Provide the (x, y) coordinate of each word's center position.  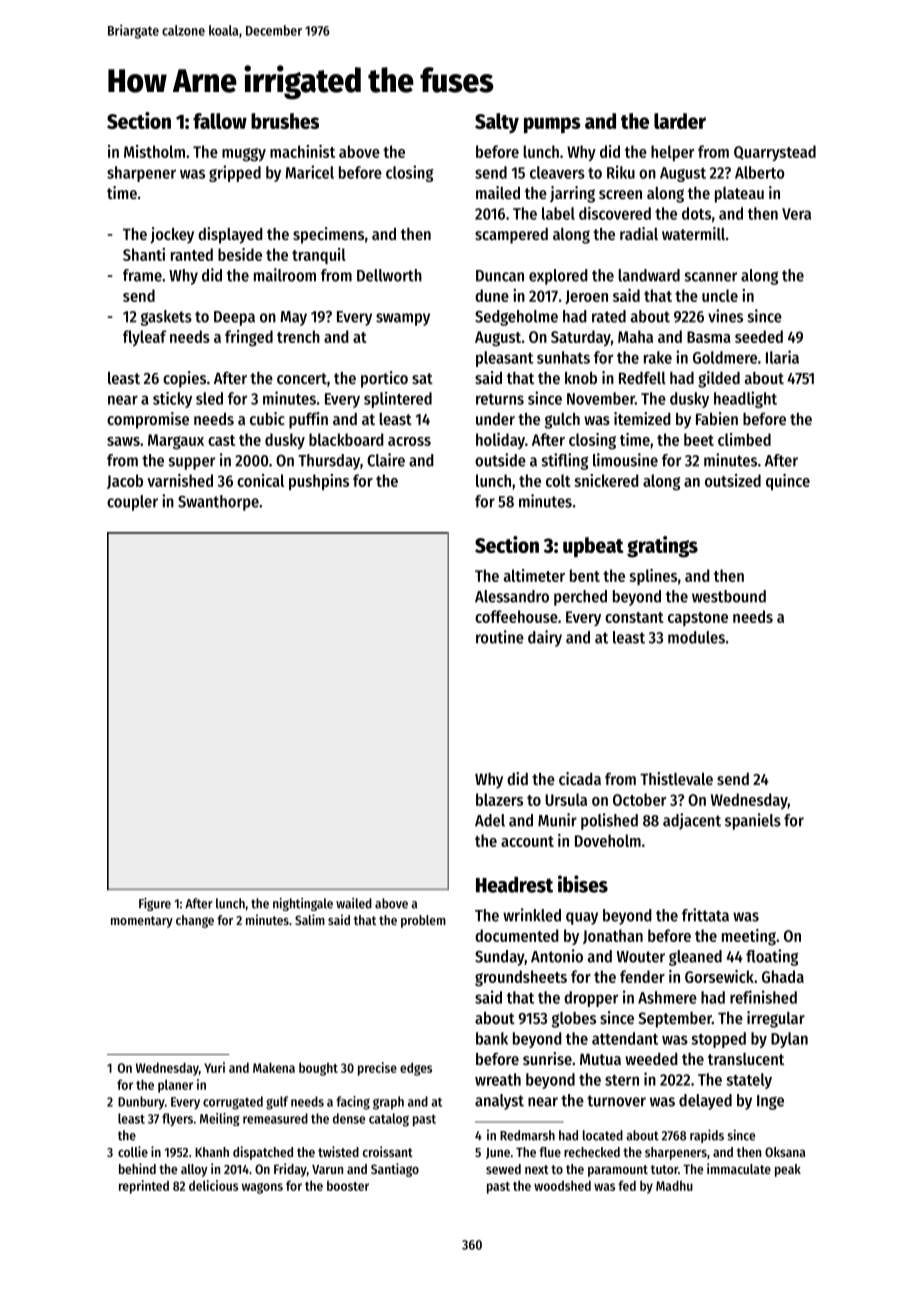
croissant (388, 1151)
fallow (220, 121)
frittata (705, 915)
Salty (497, 123)
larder (680, 121)
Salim (310, 919)
